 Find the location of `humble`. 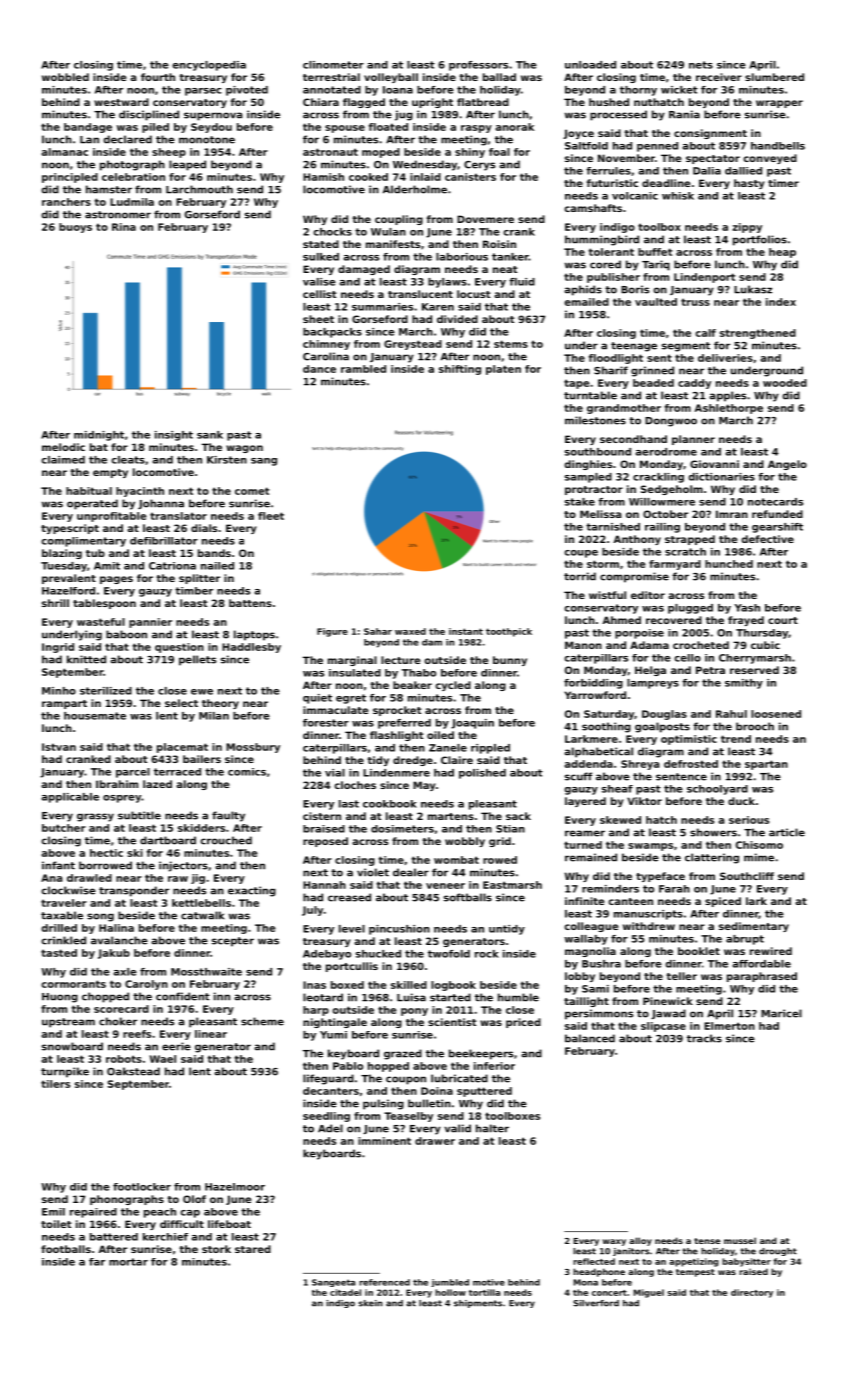

humble is located at coordinates (518, 997).
